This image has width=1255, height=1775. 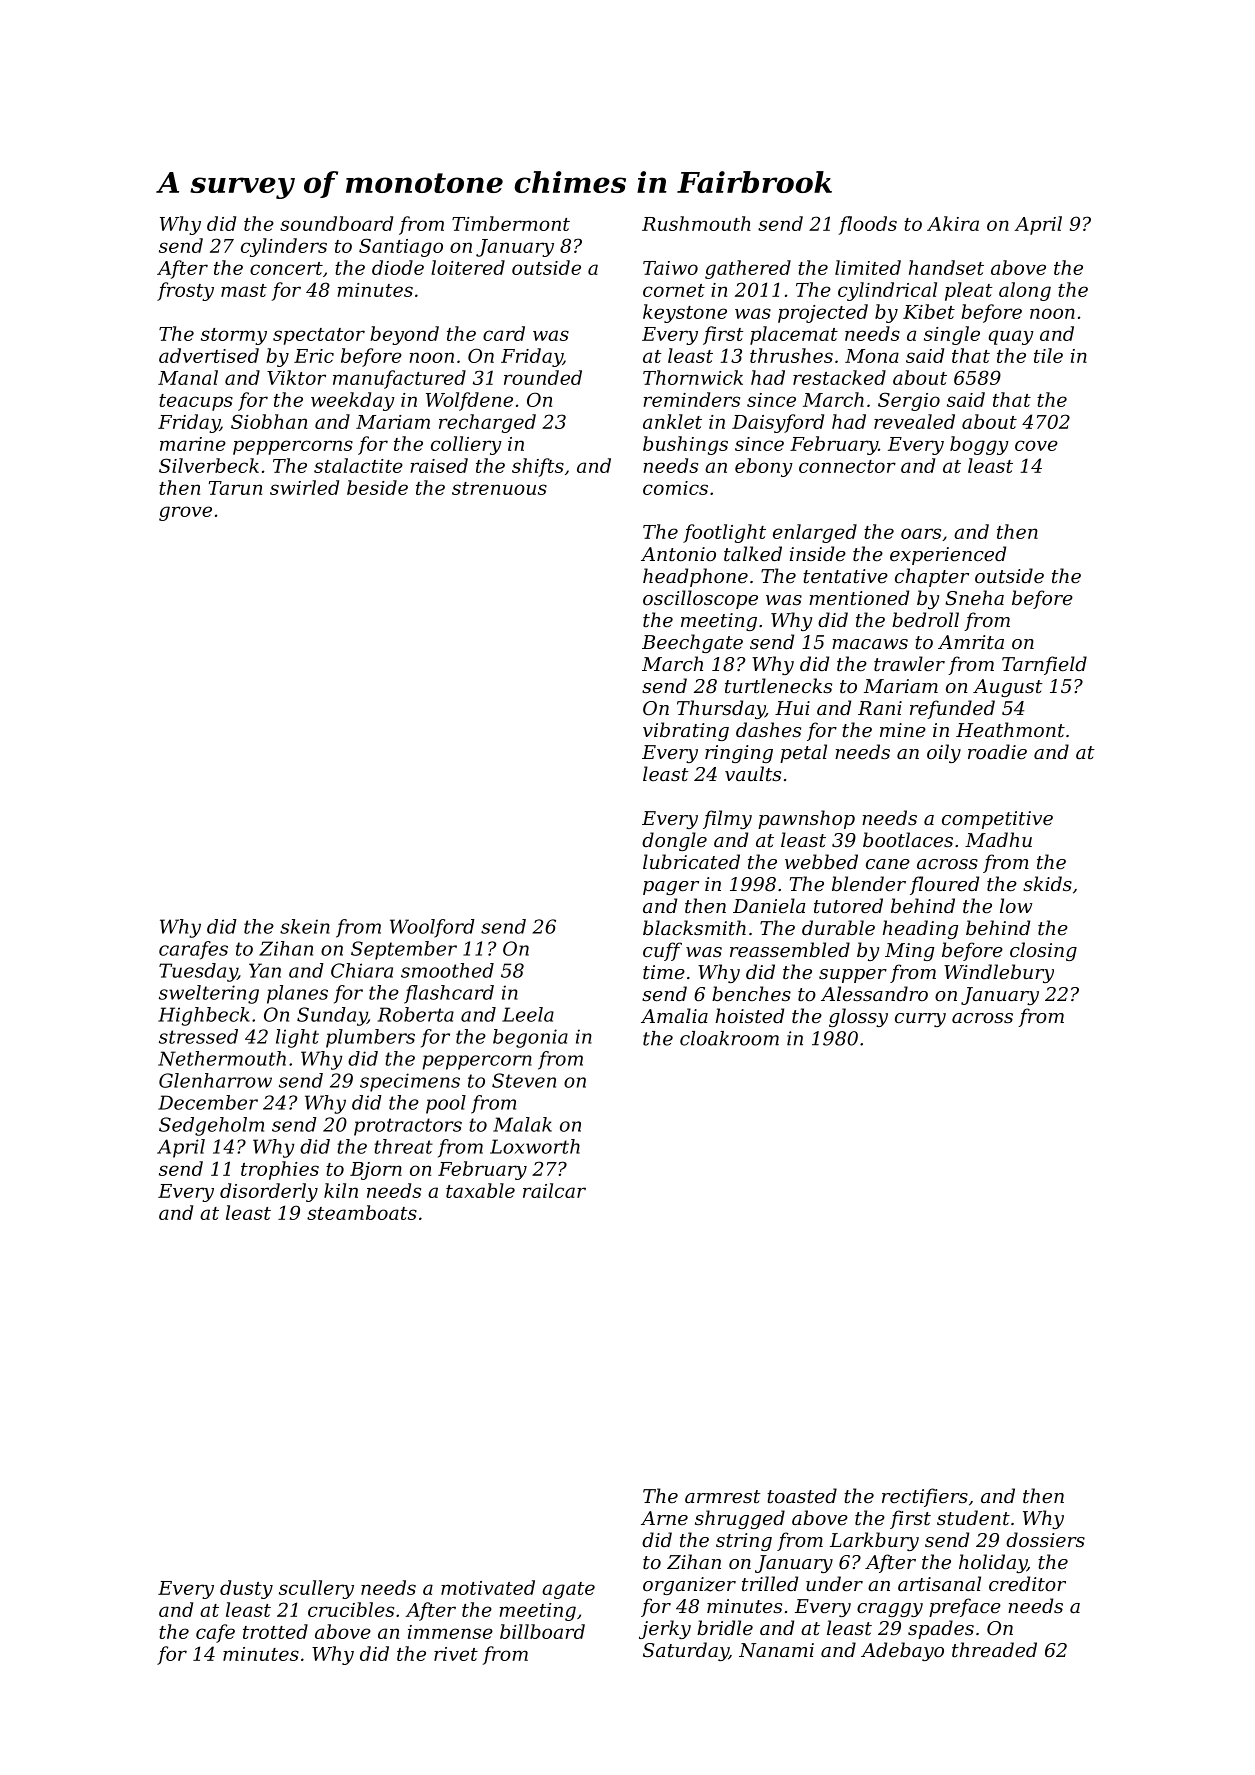 I want to click on pleat, so click(x=969, y=291).
